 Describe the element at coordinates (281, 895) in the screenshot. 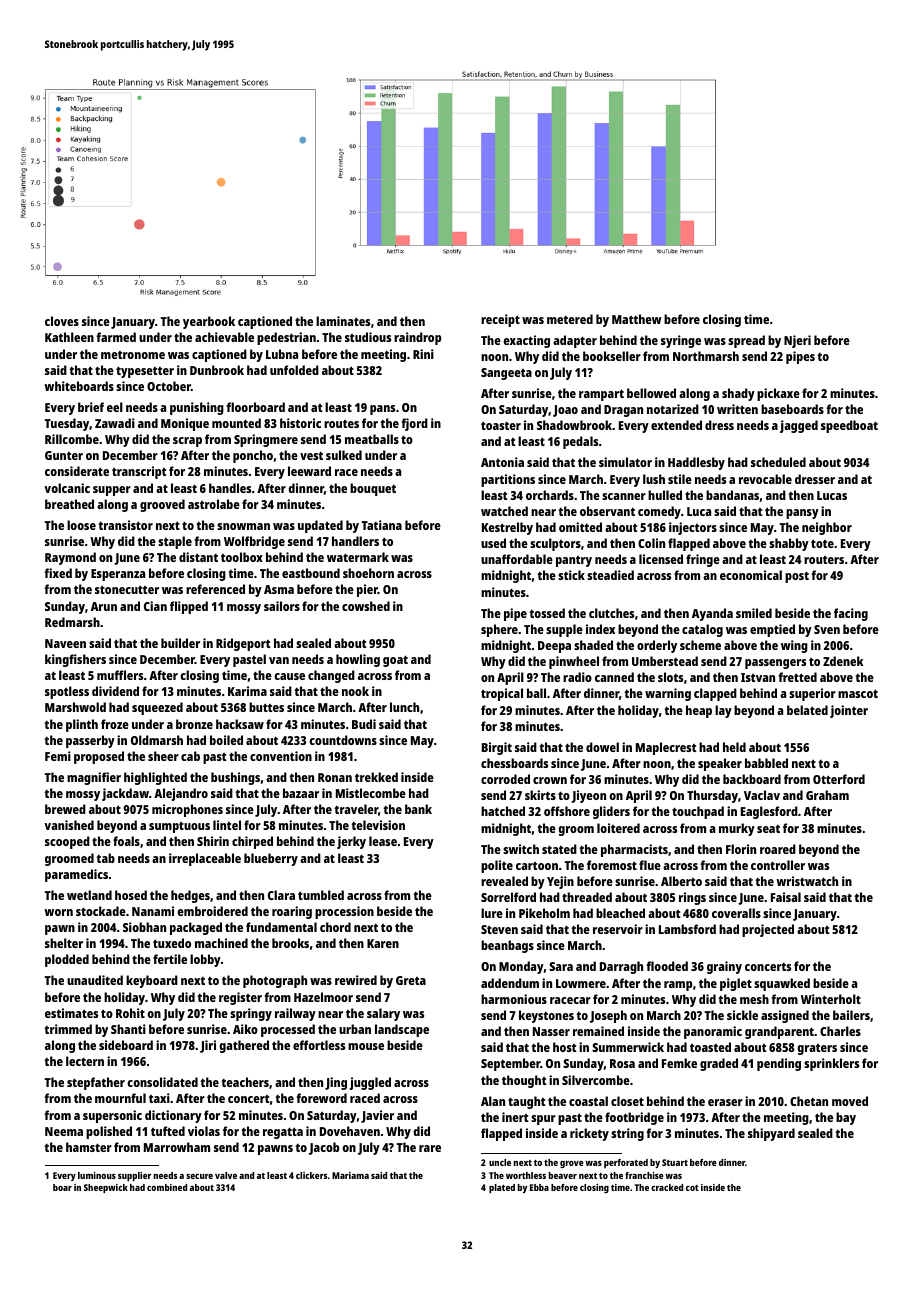

I see `Clara` at that location.
